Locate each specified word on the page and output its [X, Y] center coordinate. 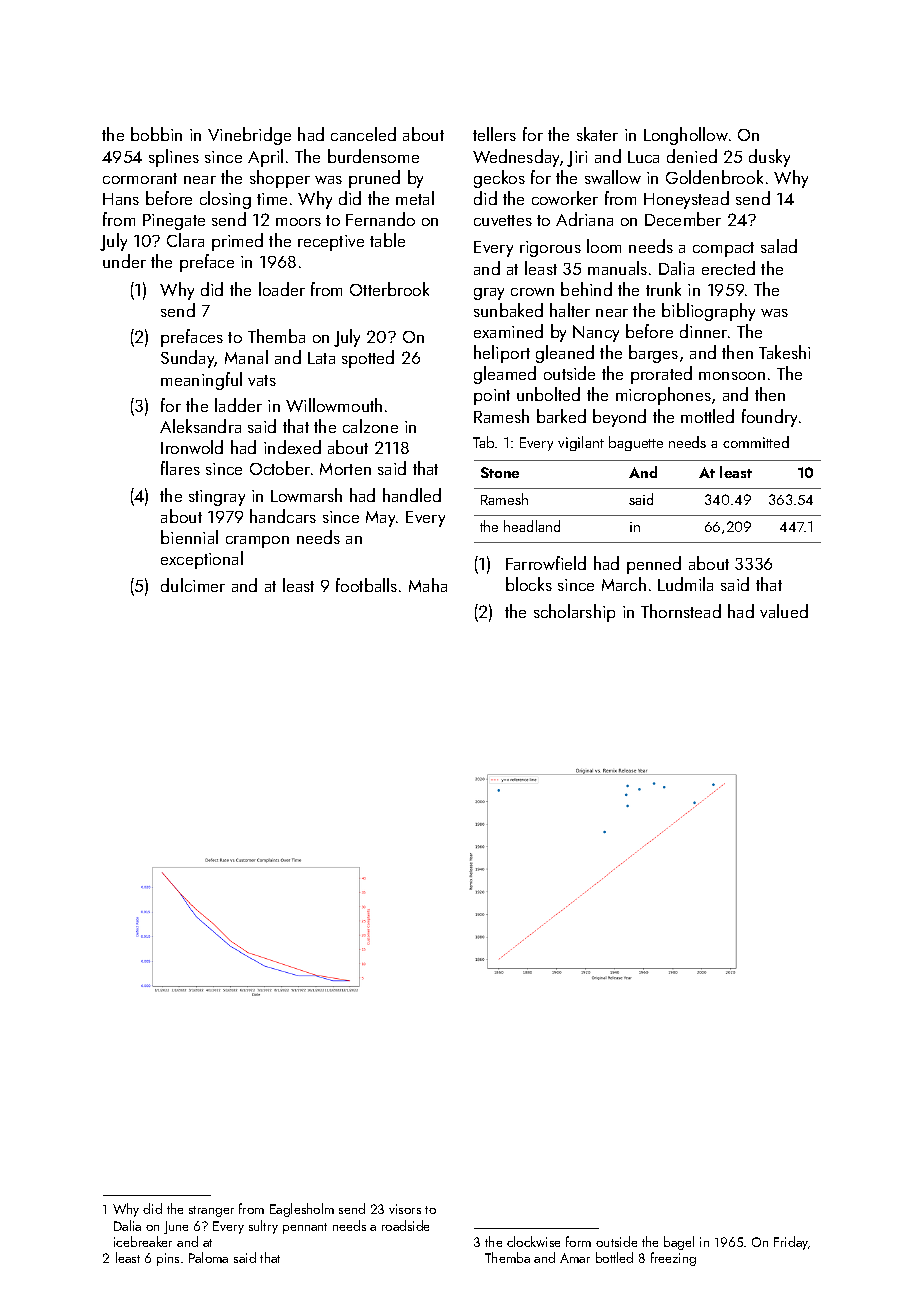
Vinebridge [249, 136]
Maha [428, 585]
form [578, 1241]
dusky [769, 158]
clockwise [533, 1241]
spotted [368, 359]
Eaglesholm [302, 1210]
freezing [673, 1259]
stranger [211, 1211]
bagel [679, 1243]
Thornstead [681, 611]
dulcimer [193, 585]
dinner [703, 331]
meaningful [201, 381]
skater [597, 134]
